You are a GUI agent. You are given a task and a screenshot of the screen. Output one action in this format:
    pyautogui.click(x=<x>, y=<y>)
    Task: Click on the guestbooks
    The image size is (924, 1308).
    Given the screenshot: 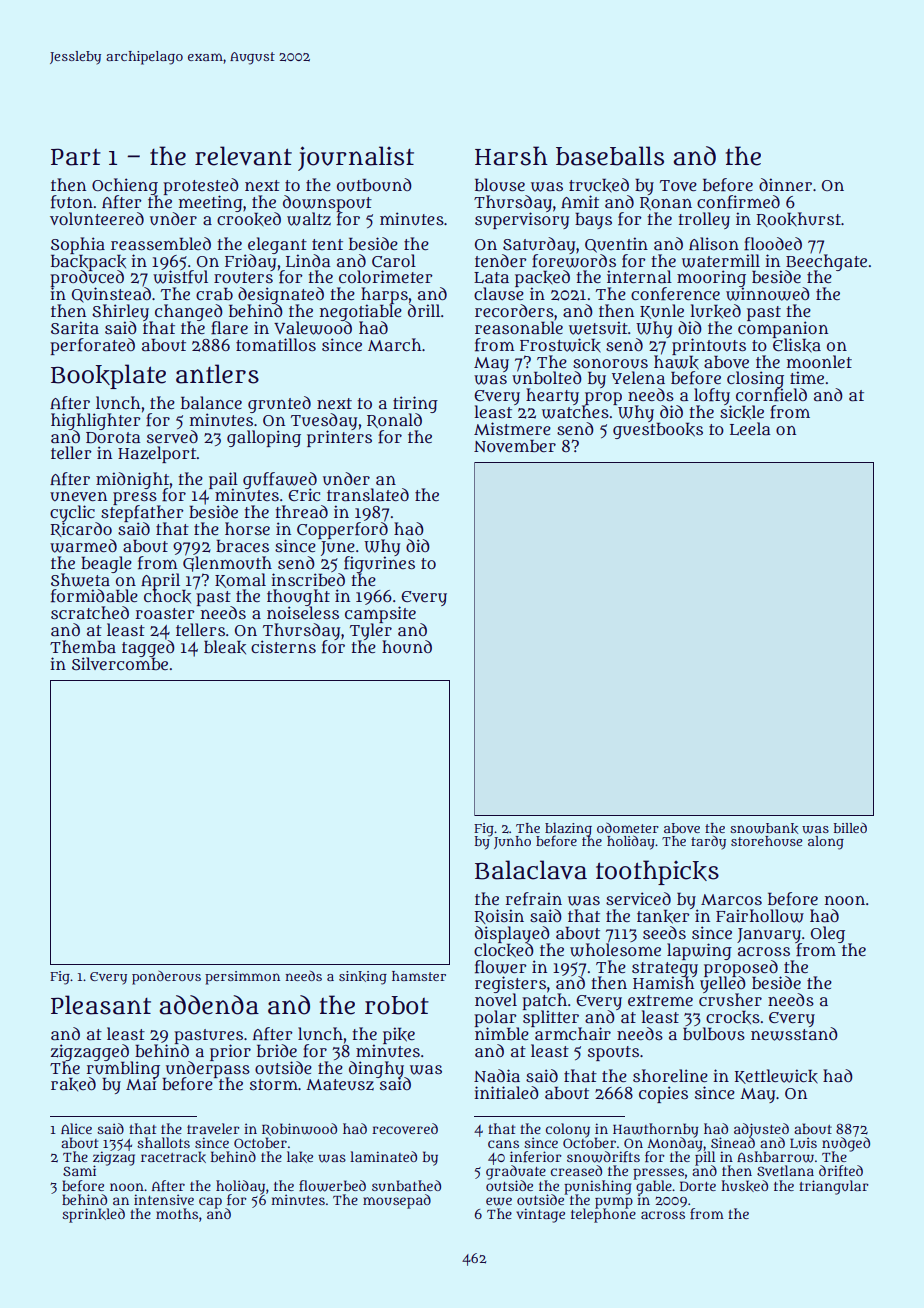 What is the action you would take?
    pyautogui.click(x=658, y=430)
